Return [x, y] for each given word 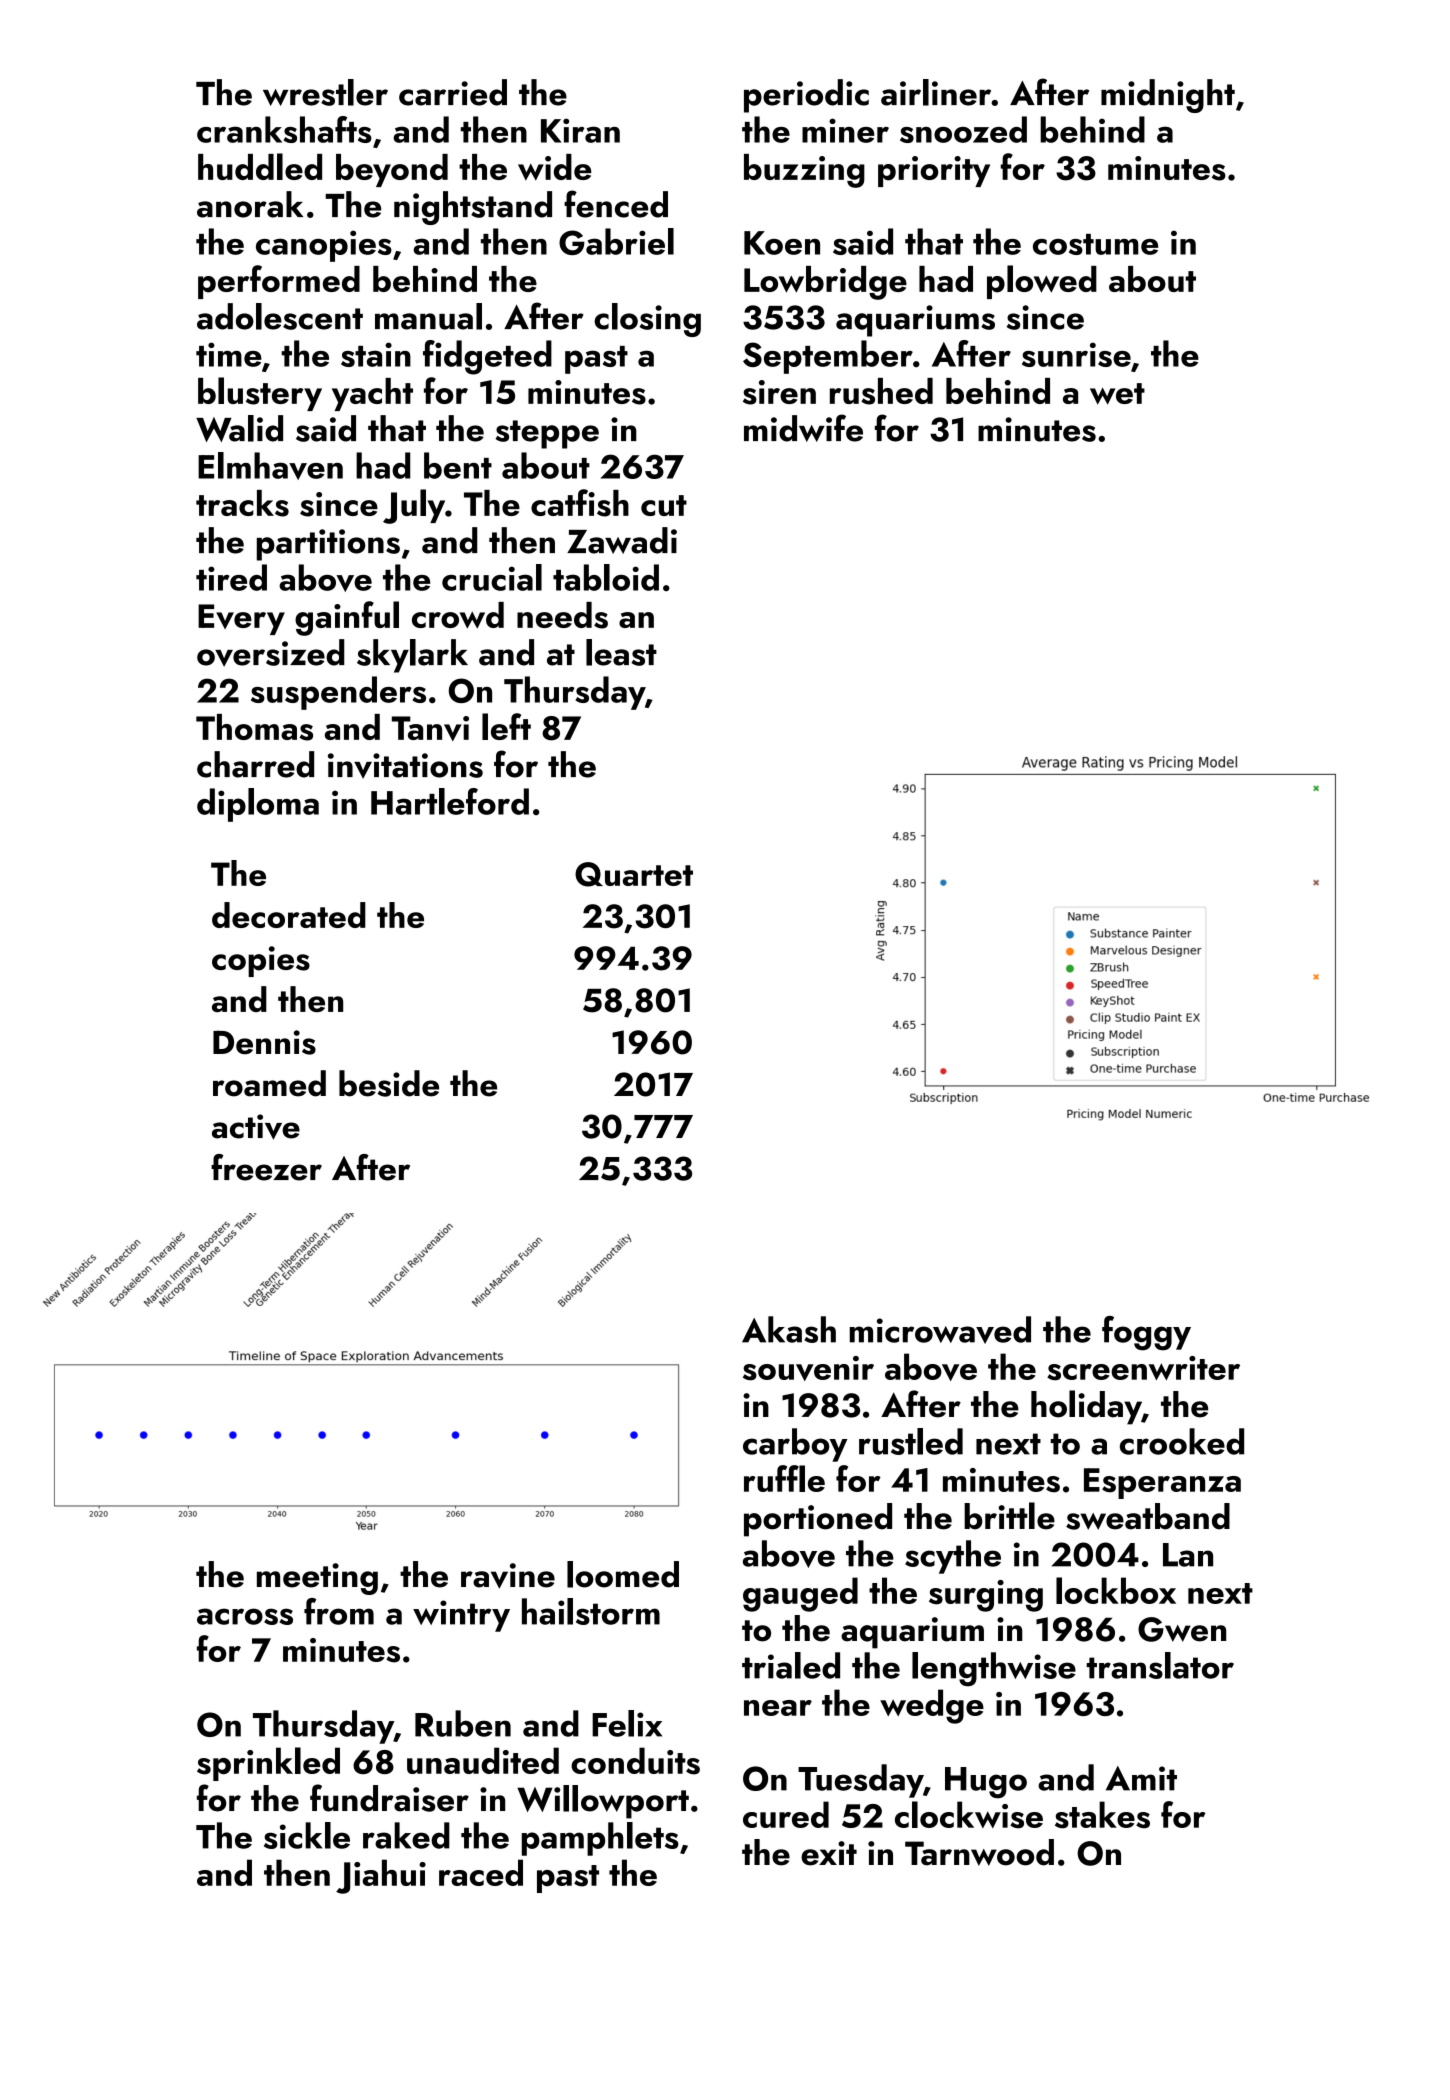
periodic [806, 96]
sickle [307, 1835]
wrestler [325, 92]
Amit [1141, 1778]
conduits [635, 1761]
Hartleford [450, 801]
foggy [1146, 1333]
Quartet [634, 874]
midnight [1168, 96]
